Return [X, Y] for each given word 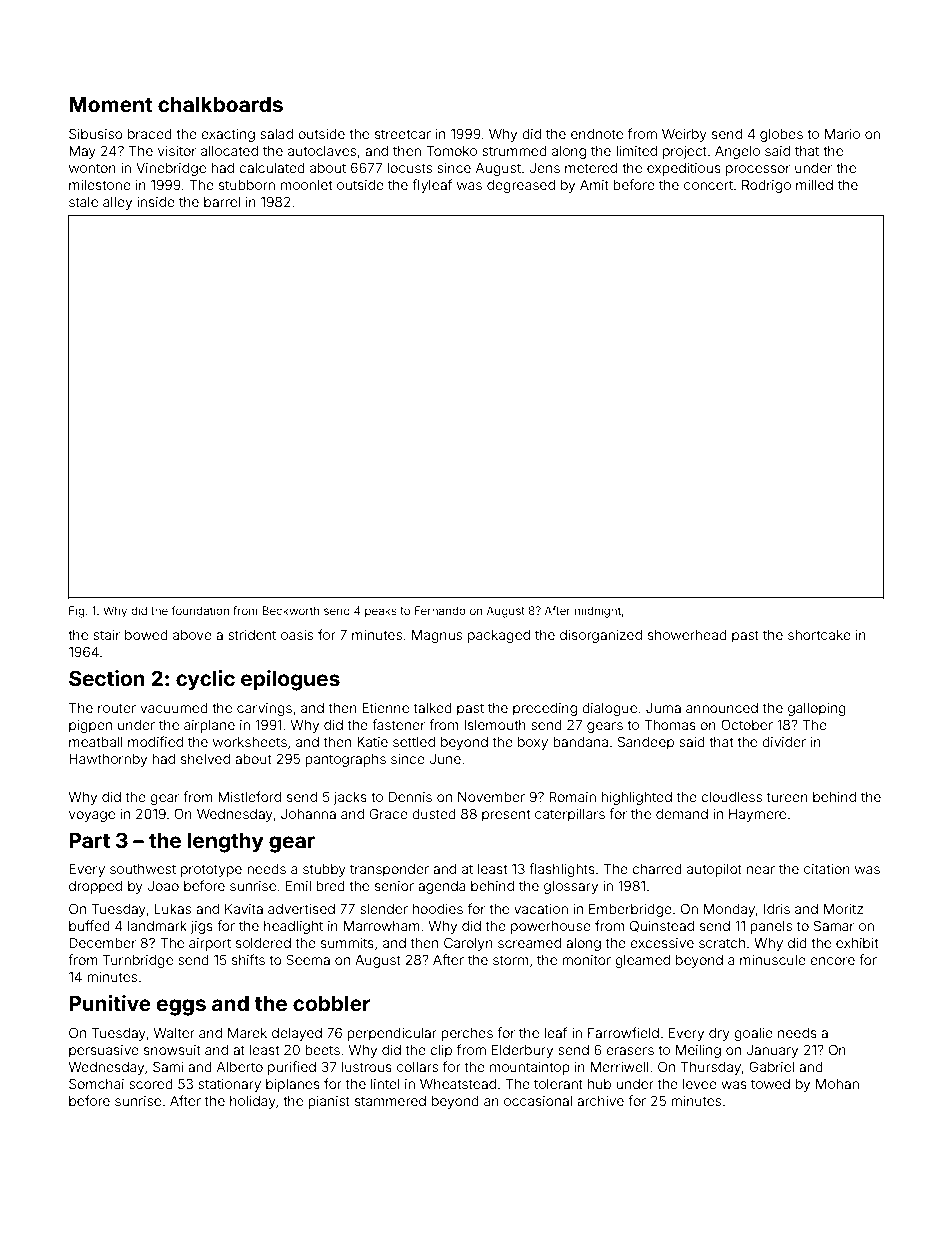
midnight [598, 612]
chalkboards [220, 104]
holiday [253, 1102]
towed [770, 1084]
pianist [329, 1102]
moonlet [306, 185]
